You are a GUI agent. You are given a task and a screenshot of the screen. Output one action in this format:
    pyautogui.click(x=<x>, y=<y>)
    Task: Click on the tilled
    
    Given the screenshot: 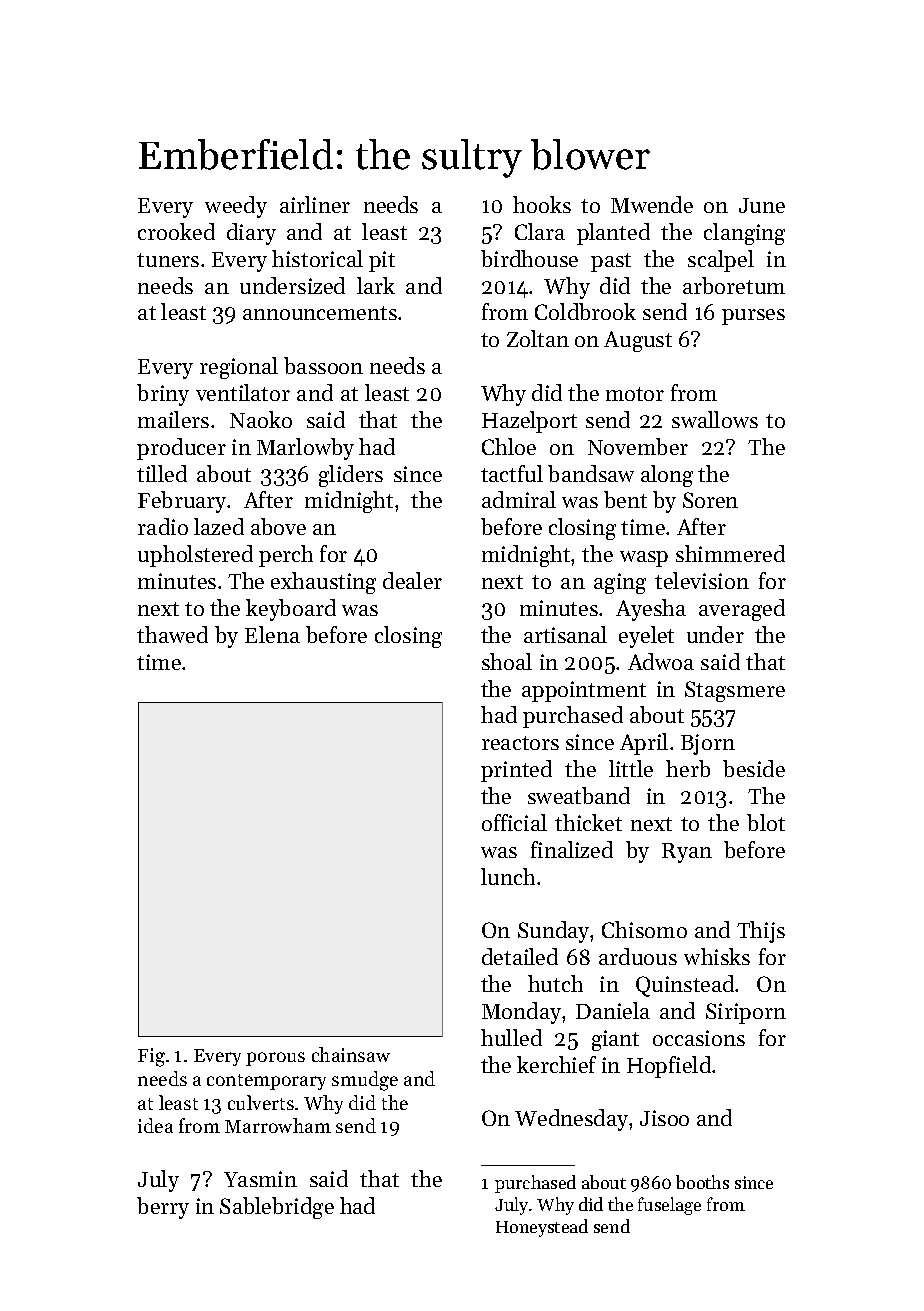 What is the action you would take?
    pyautogui.click(x=162, y=473)
